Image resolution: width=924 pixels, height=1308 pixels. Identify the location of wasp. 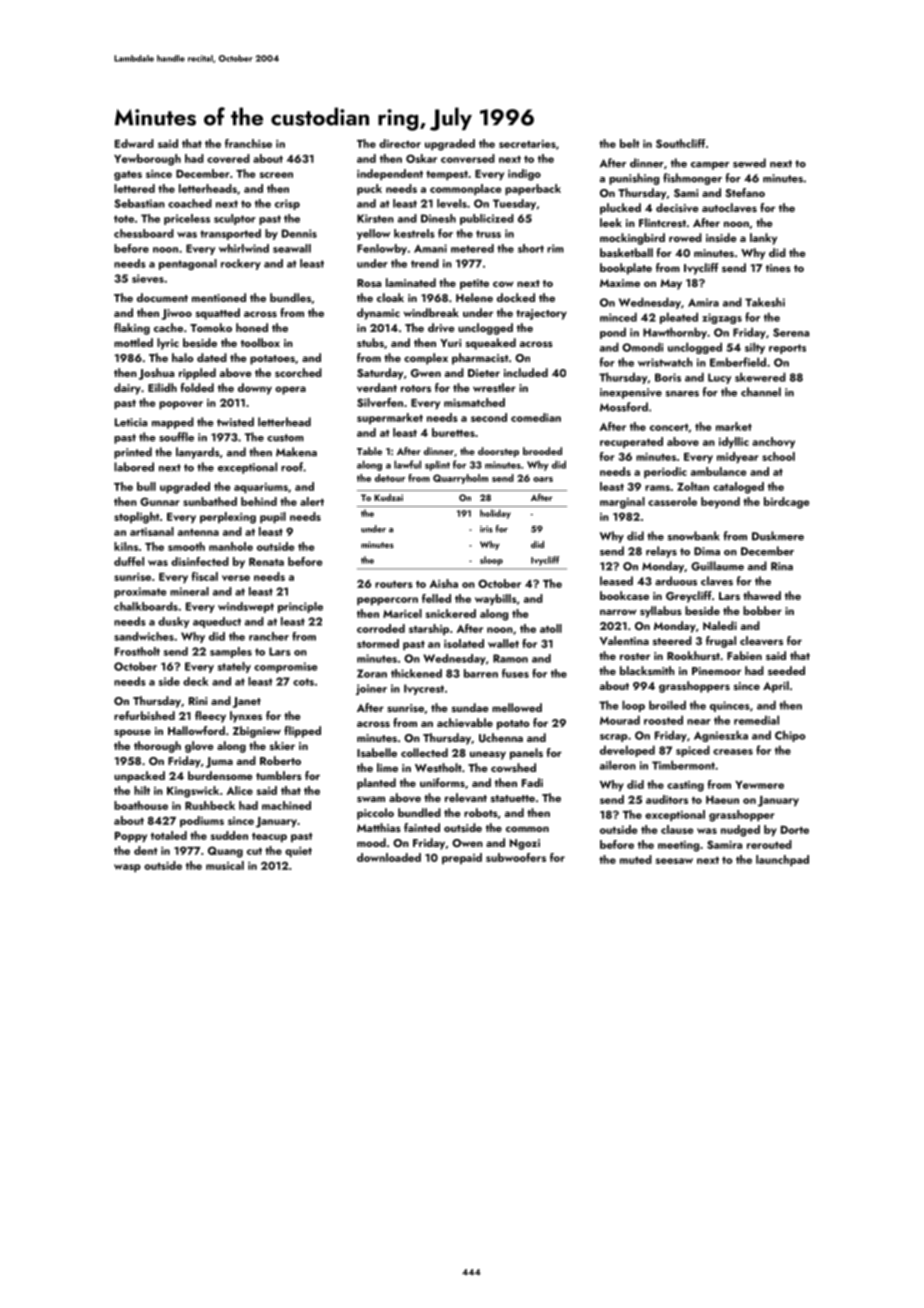
(127, 868).
